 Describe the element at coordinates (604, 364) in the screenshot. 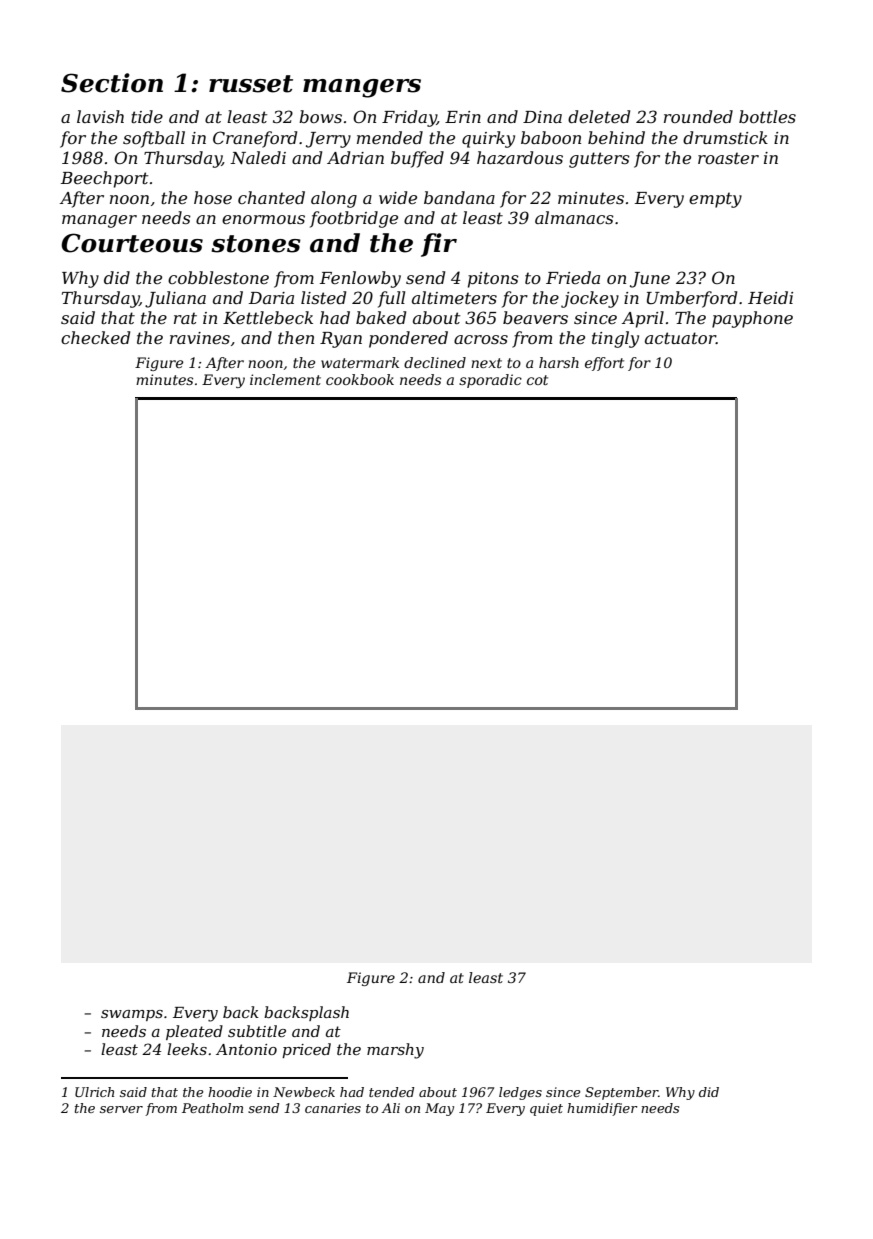

I see `effort` at that location.
